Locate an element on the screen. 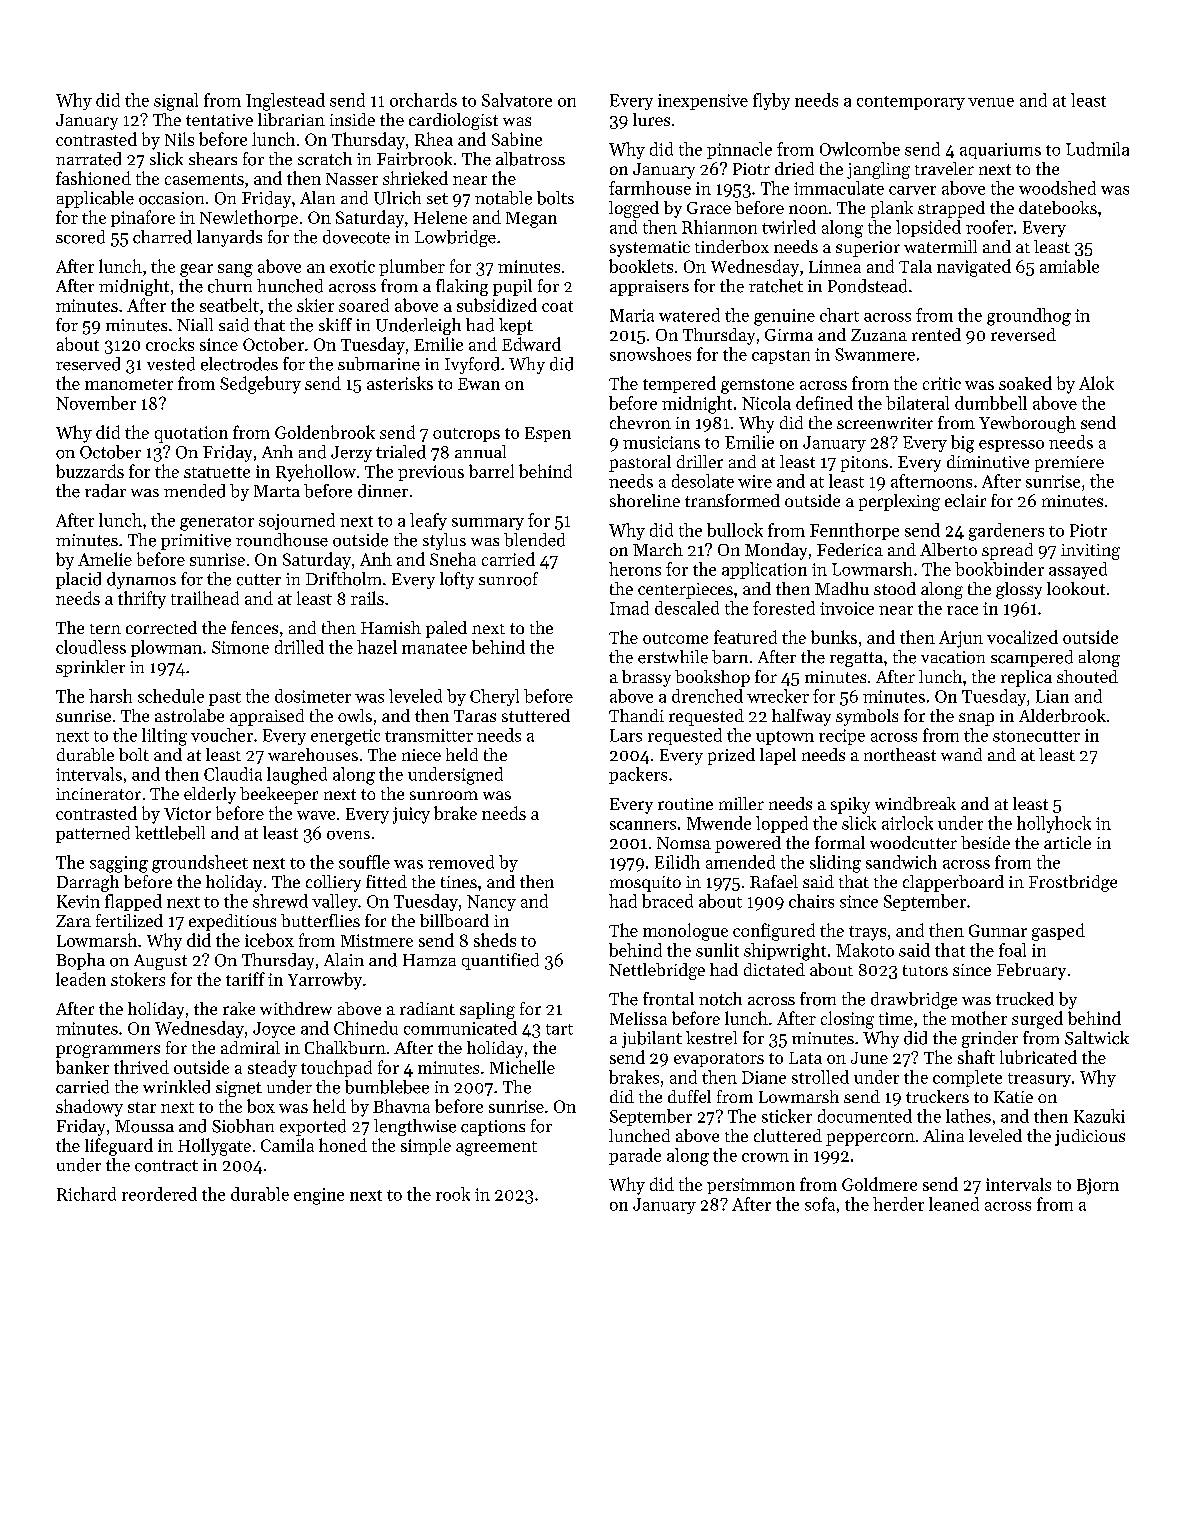 This screenshot has height=1535, width=1186. touchpad is located at coordinates (336, 1068).
